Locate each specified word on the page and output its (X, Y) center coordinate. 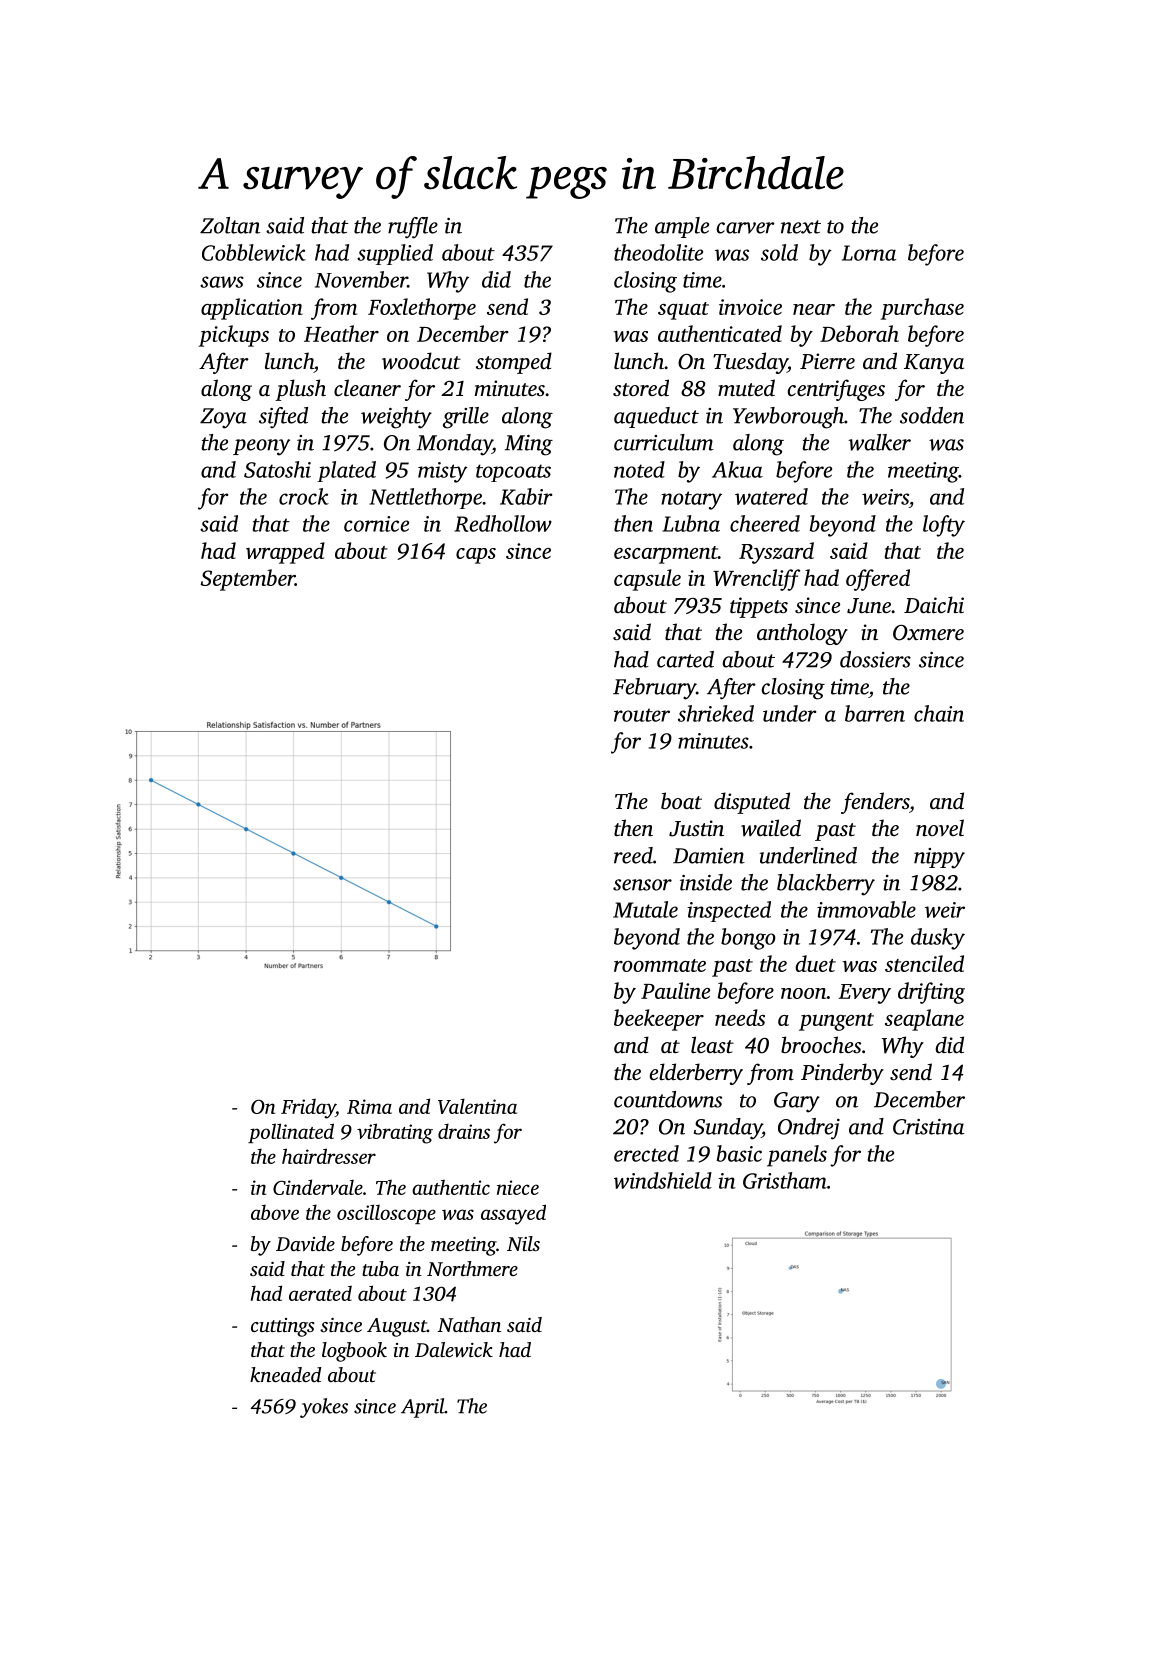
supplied (395, 254)
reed (633, 855)
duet (816, 963)
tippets (759, 607)
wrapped (285, 553)
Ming (529, 445)
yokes (324, 1408)
